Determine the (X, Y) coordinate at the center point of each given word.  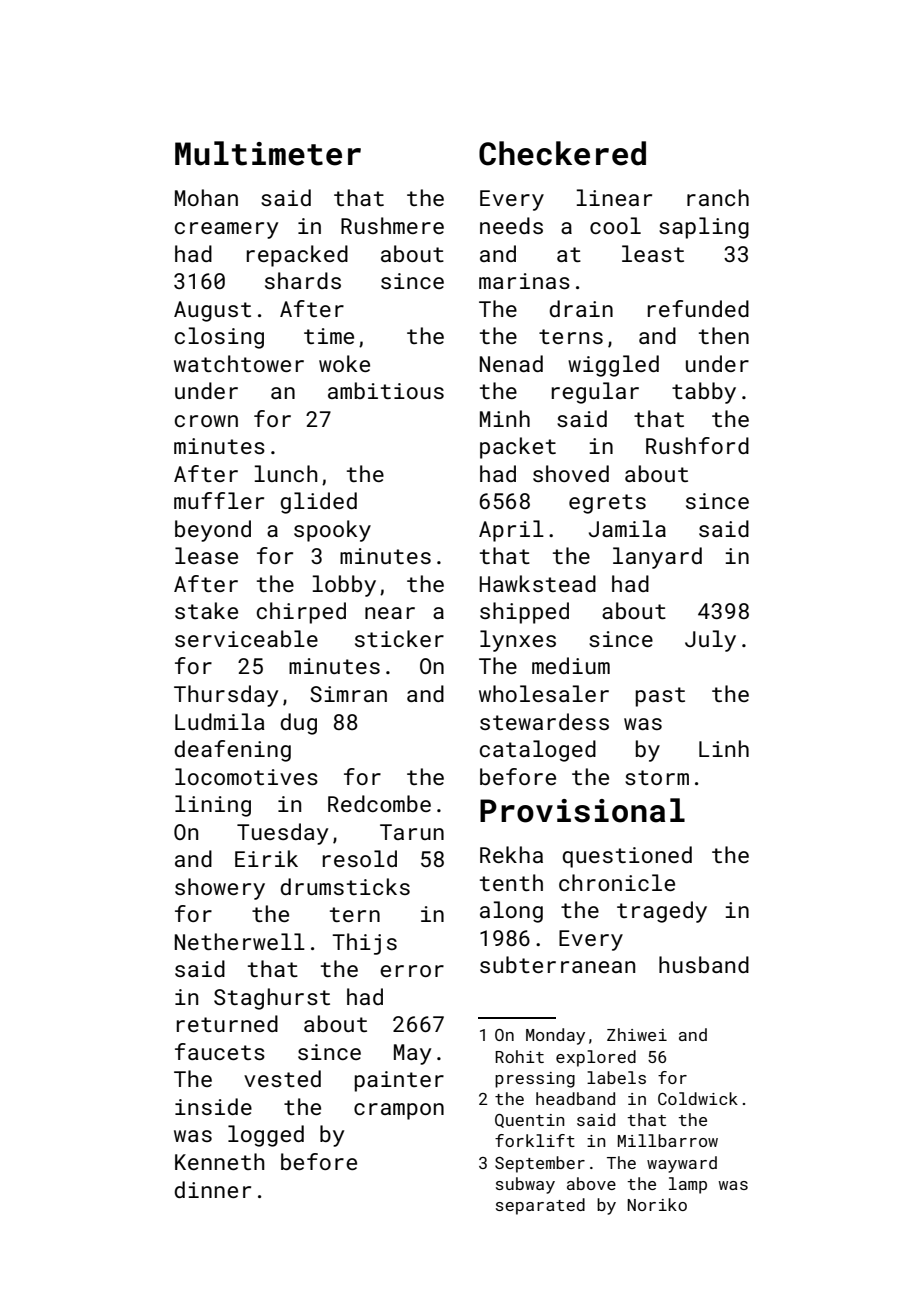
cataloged (538, 751)
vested (282, 1078)
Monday (555, 1036)
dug (298, 724)
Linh (724, 748)
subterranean (557, 964)
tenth (511, 882)
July (710, 641)
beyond (213, 531)
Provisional (582, 810)
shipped (524, 613)
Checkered (562, 153)
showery (220, 889)
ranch (718, 197)
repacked (297, 256)
